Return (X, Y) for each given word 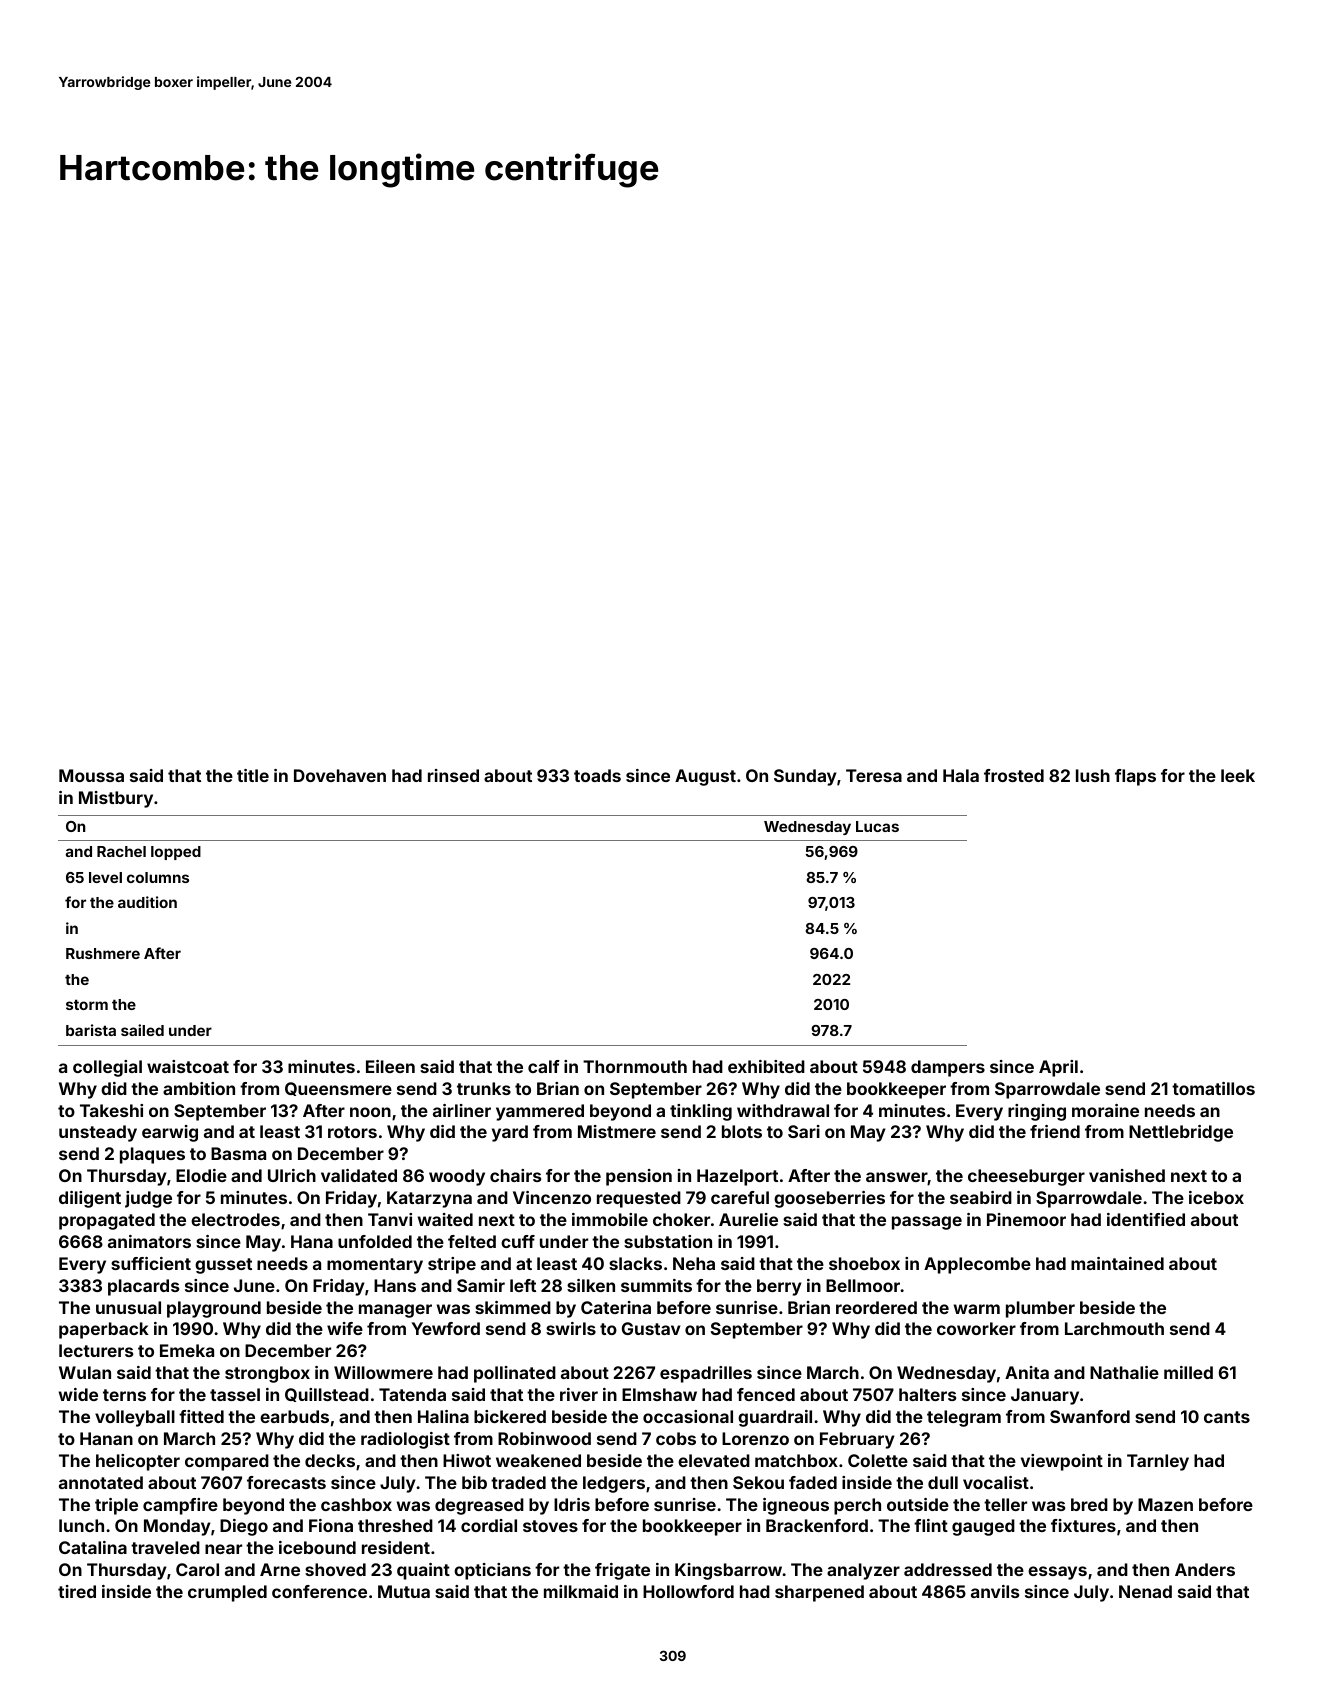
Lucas (877, 826)
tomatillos (1213, 1088)
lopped (176, 853)
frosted (1014, 775)
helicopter (138, 1462)
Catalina (93, 1547)
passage (927, 1223)
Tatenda (412, 1394)
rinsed (453, 775)
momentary (375, 1266)
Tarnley (1158, 1462)
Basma (238, 1153)
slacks (635, 1263)
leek (1238, 775)
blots (742, 1131)
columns (158, 877)
